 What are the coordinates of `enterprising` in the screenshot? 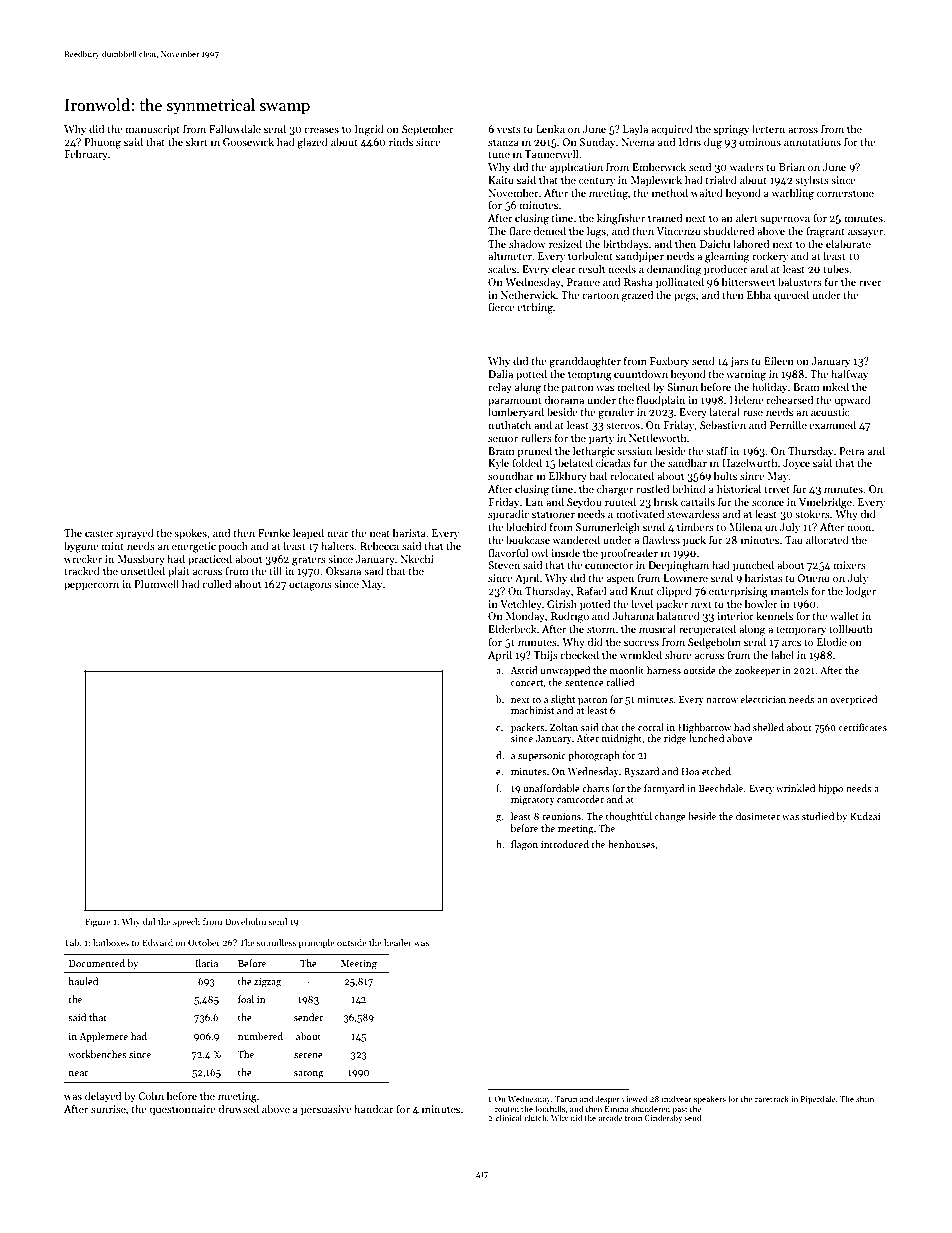 It's located at (738, 592).
